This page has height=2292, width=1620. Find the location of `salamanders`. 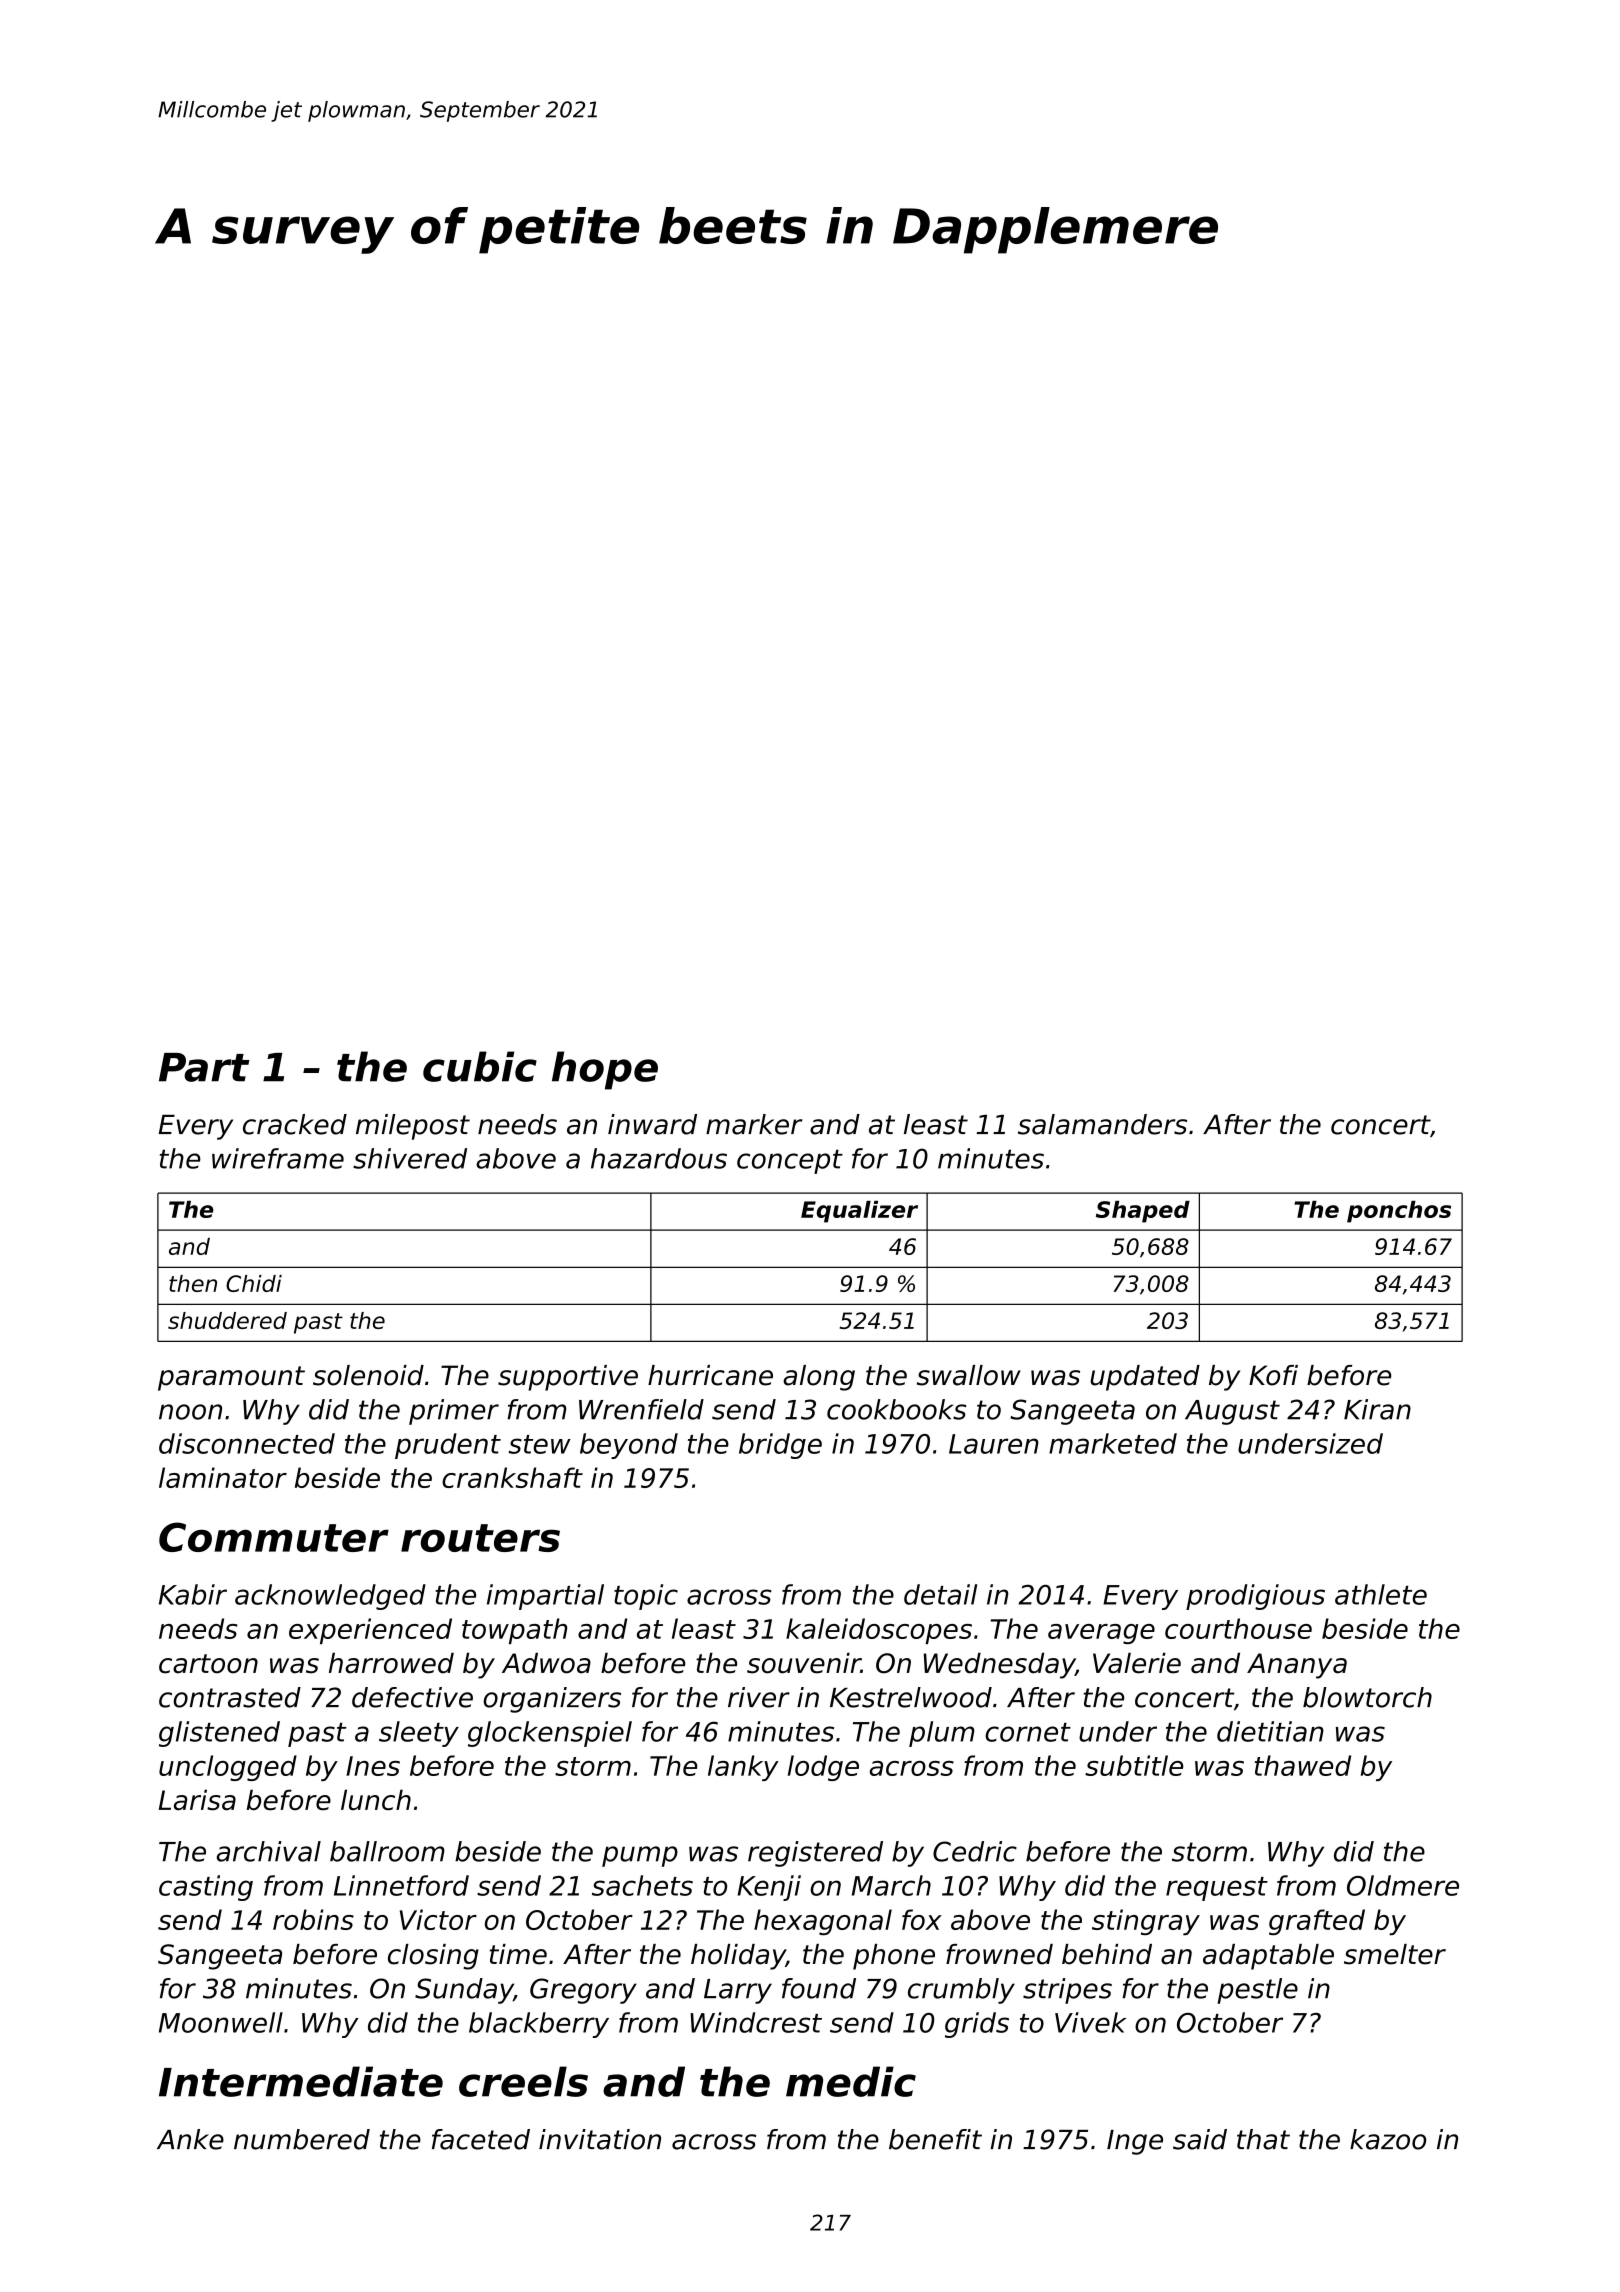

salamanders is located at coordinates (1102, 1124).
